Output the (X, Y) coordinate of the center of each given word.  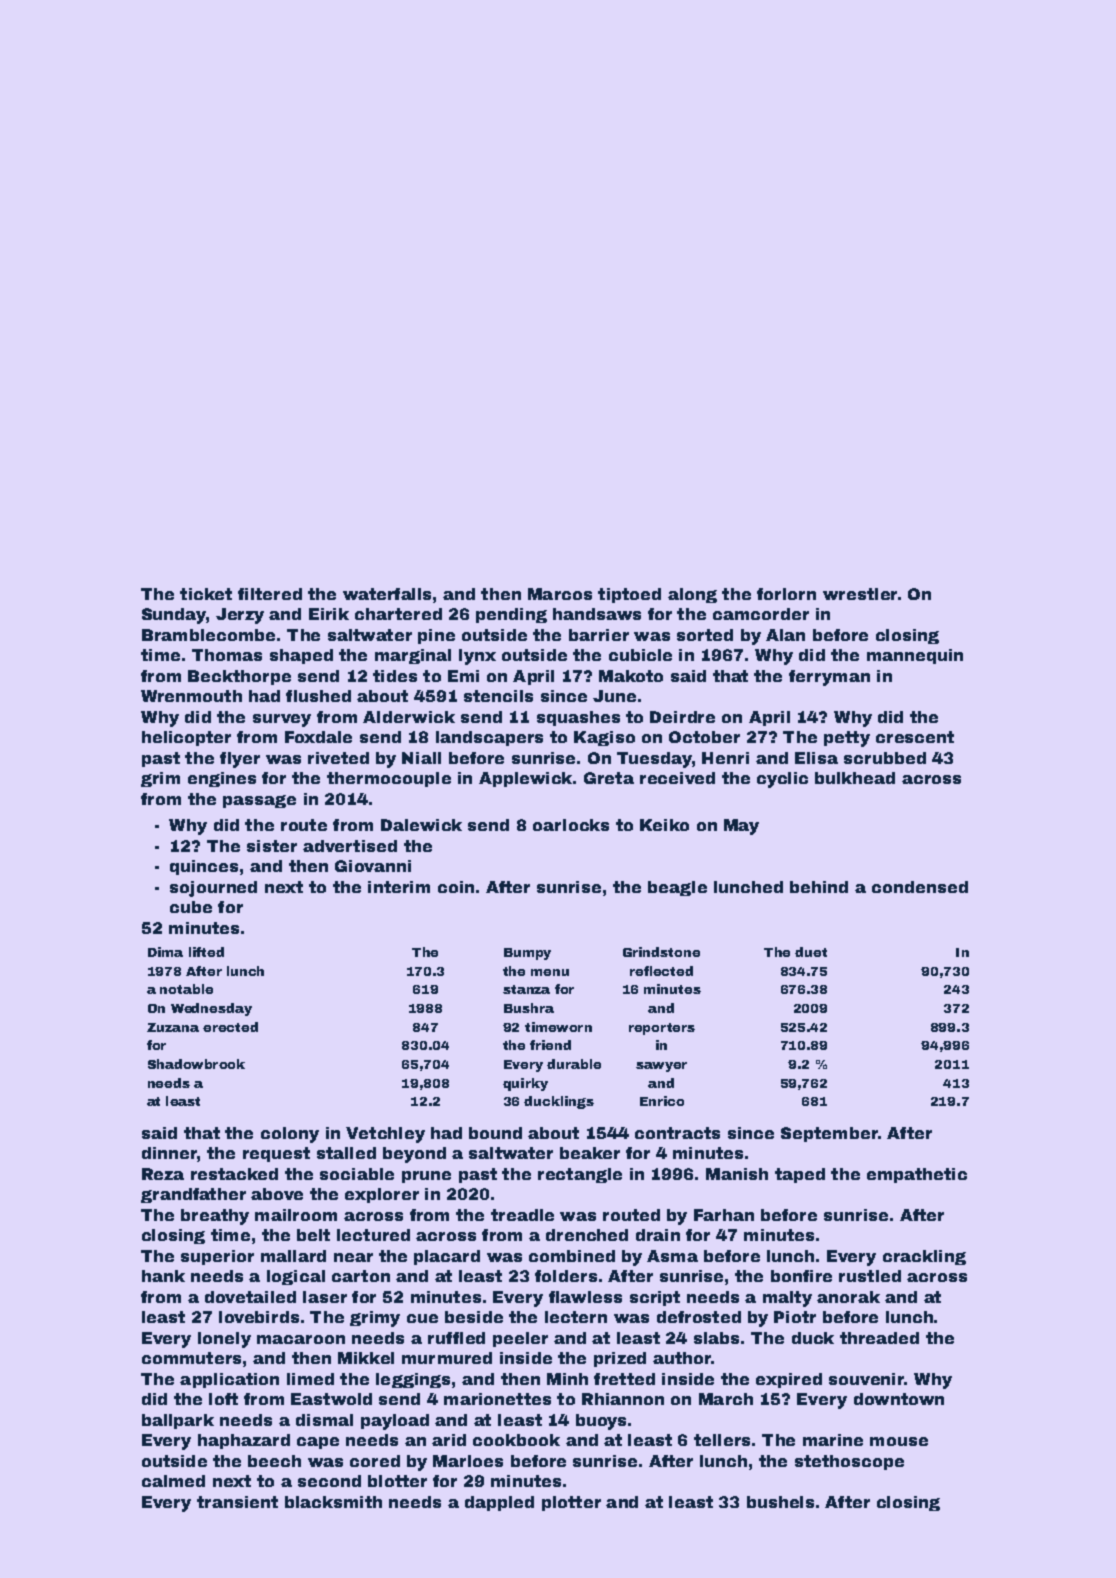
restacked (234, 1174)
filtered (270, 594)
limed (310, 1379)
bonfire (801, 1276)
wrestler (860, 594)
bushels (780, 1502)
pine (436, 636)
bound (495, 1133)
